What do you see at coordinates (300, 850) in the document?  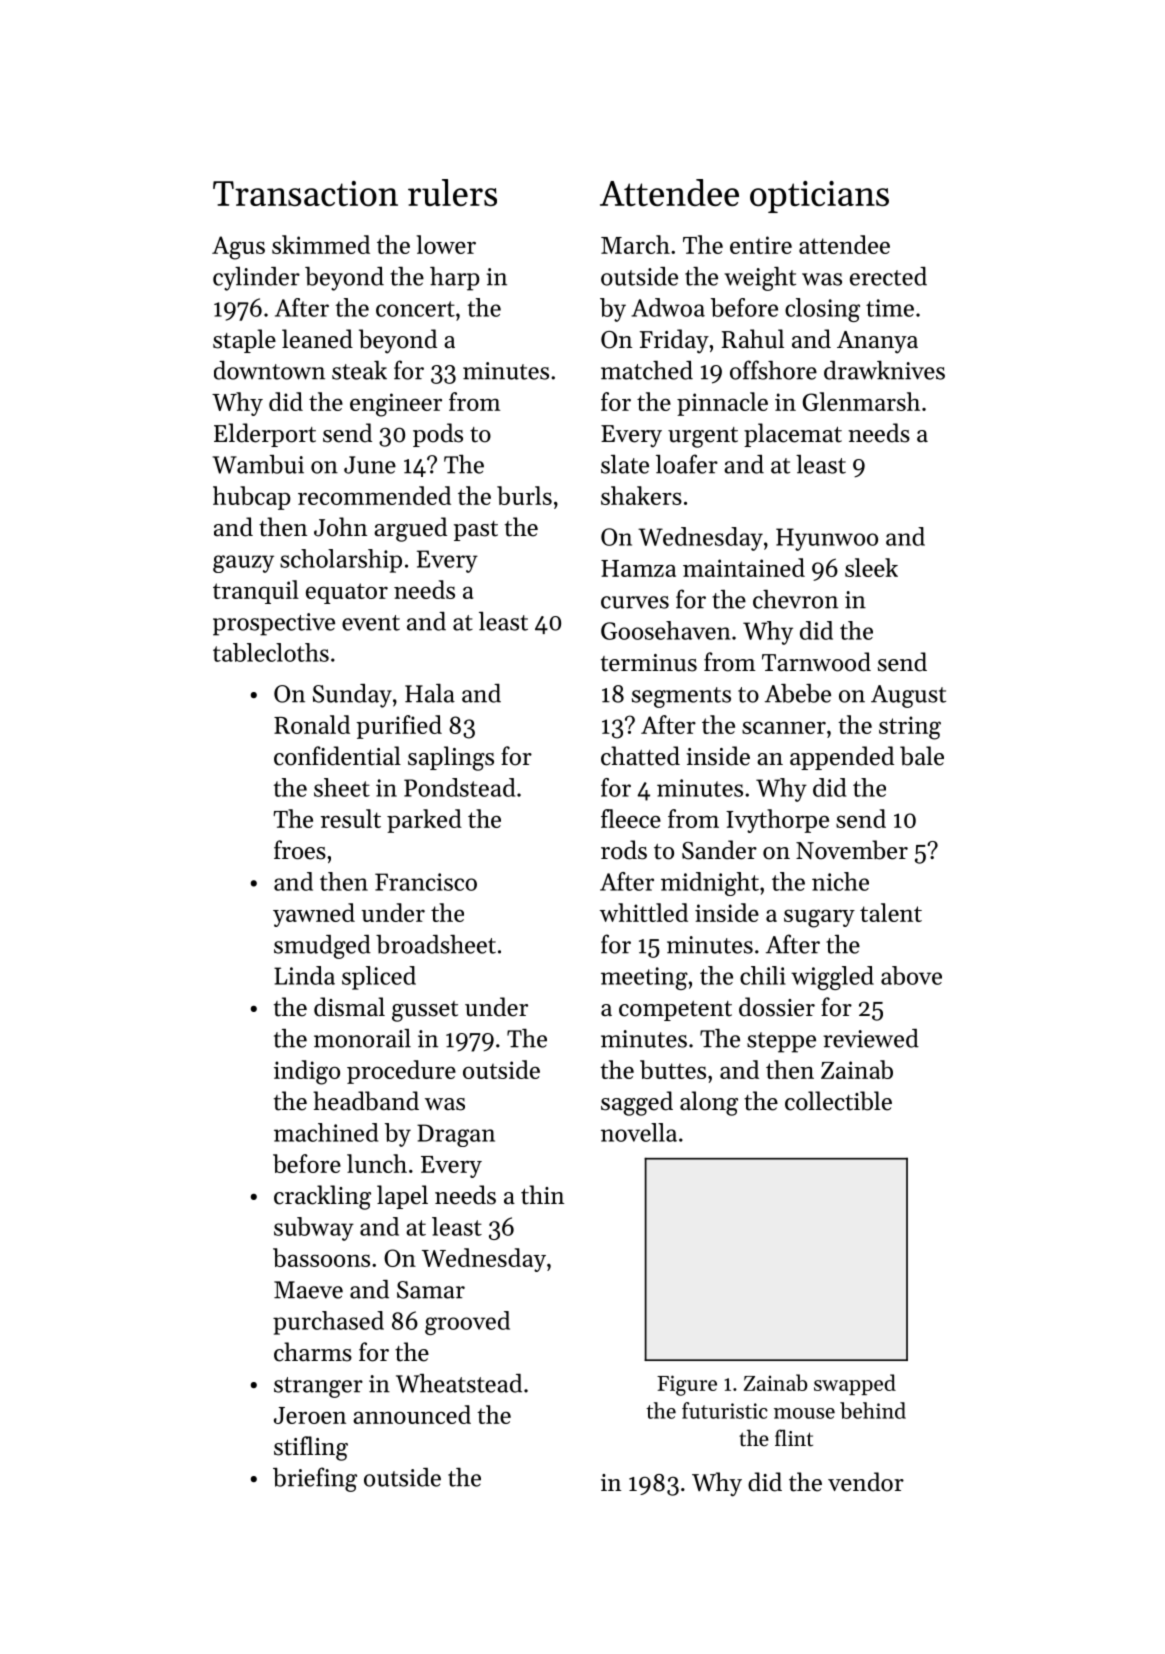 I see `froes` at bounding box center [300, 850].
